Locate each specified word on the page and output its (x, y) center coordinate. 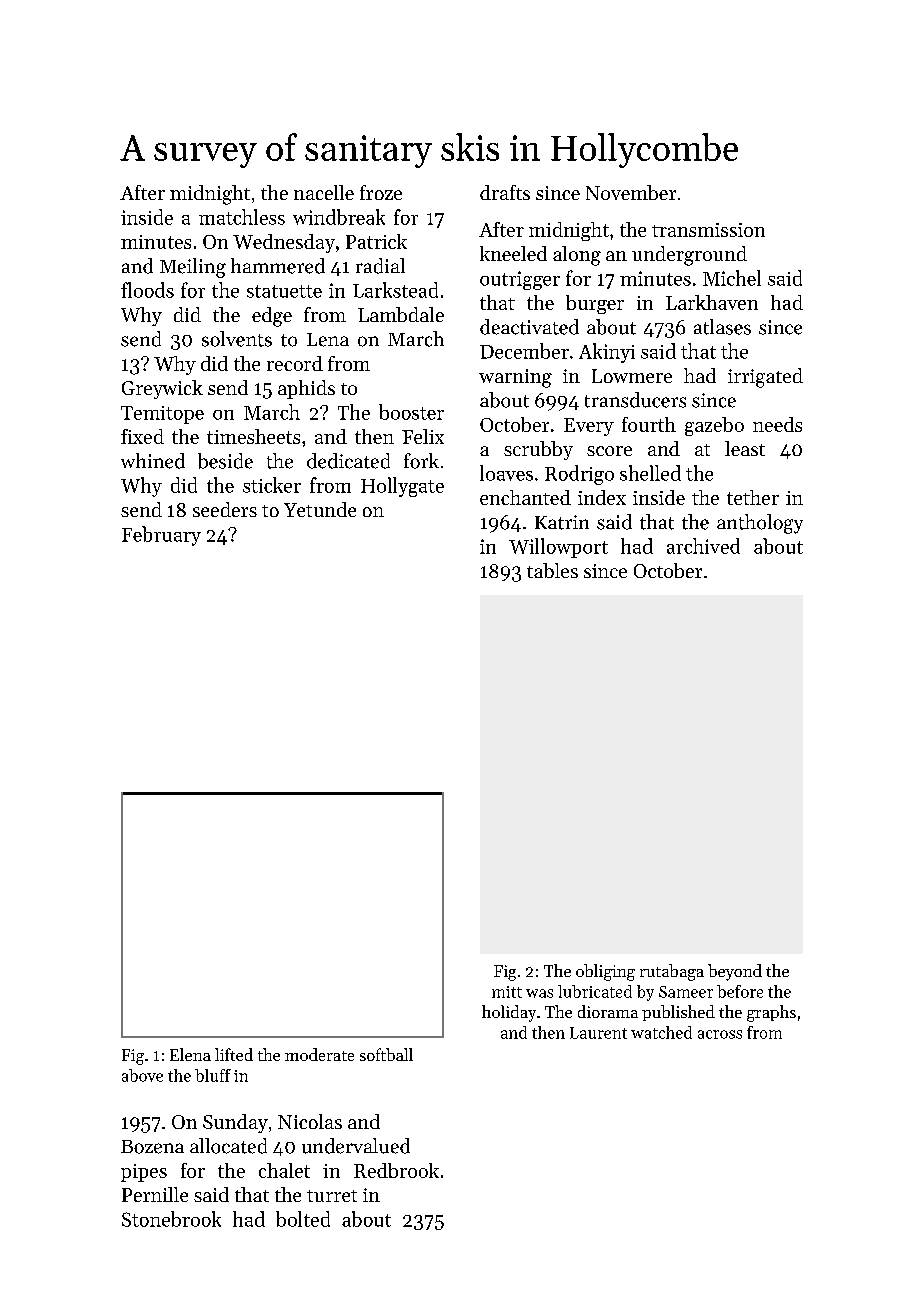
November (631, 192)
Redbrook (396, 1170)
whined (153, 461)
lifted (234, 1054)
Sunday (235, 1123)
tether (753, 497)
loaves (506, 473)
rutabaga (672, 972)
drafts (505, 192)
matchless (242, 217)
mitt (507, 992)
